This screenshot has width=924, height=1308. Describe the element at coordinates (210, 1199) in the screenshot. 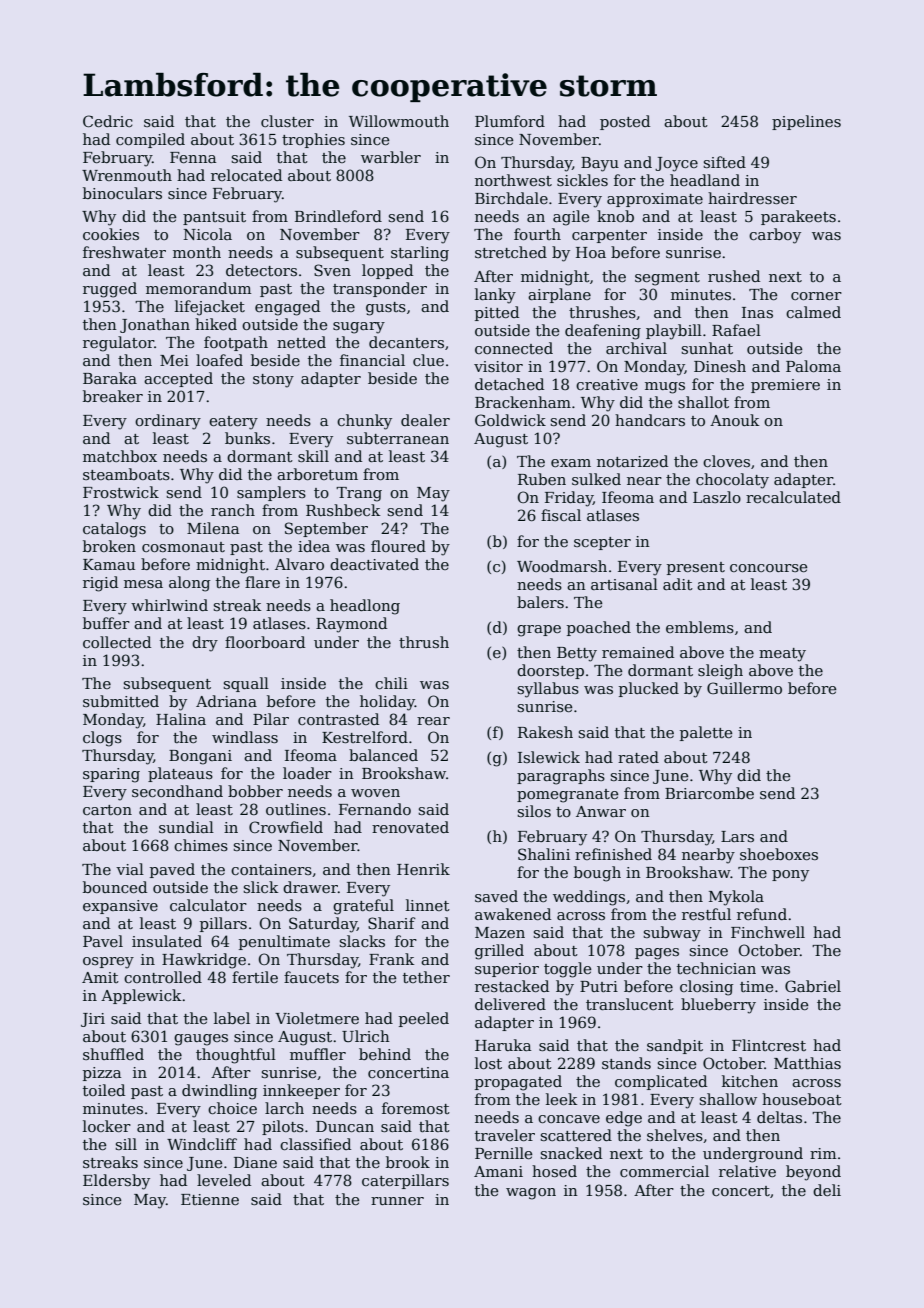

I see `Etienne` at that location.
